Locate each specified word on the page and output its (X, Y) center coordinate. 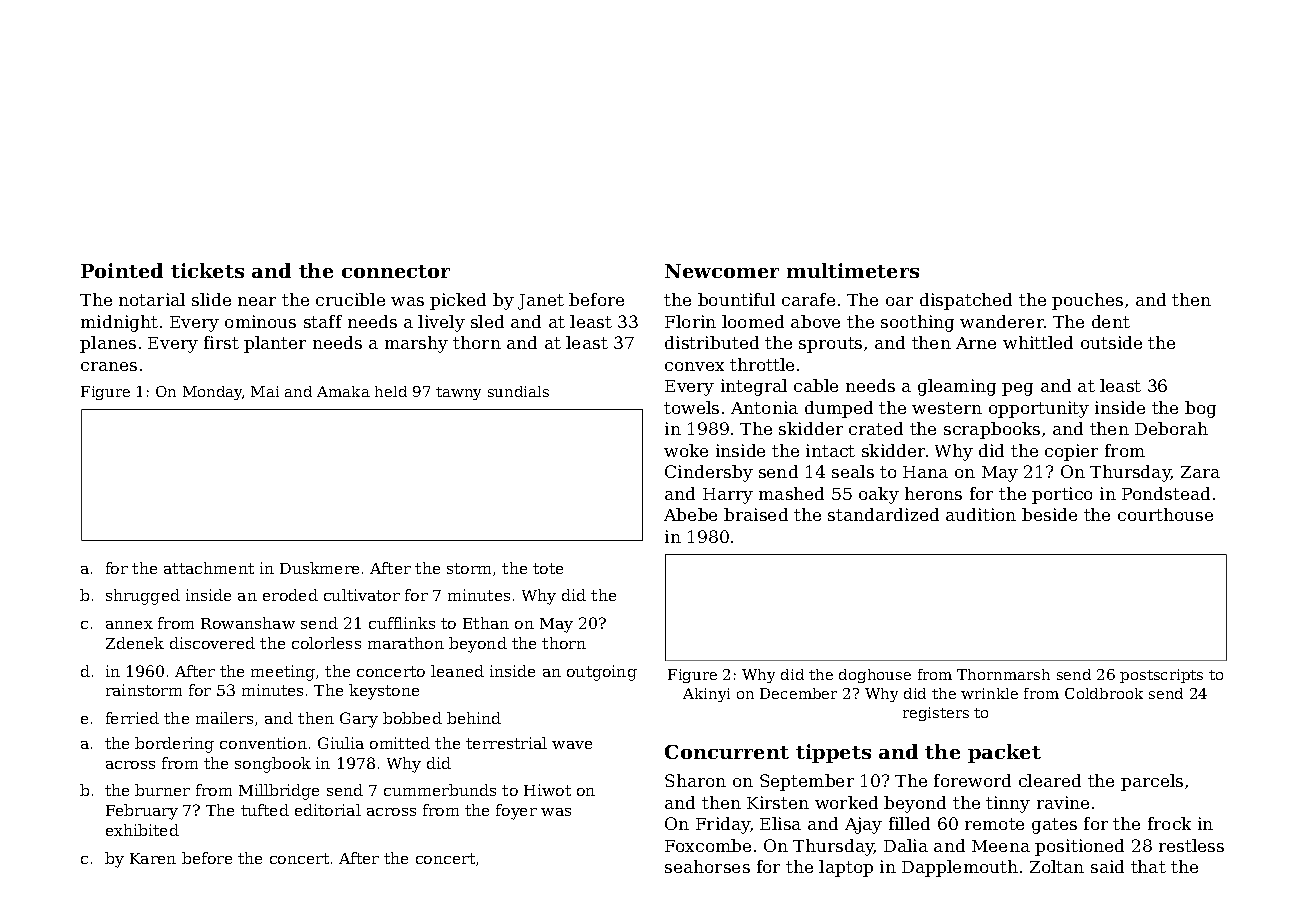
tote (548, 568)
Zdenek (135, 643)
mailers (224, 718)
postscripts (1161, 676)
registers (936, 714)
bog (1200, 409)
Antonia (764, 407)
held (391, 391)
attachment (209, 568)
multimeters (853, 270)
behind (474, 718)
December (798, 693)
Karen (153, 858)
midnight (119, 323)
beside (1049, 514)
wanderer (1002, 321)
